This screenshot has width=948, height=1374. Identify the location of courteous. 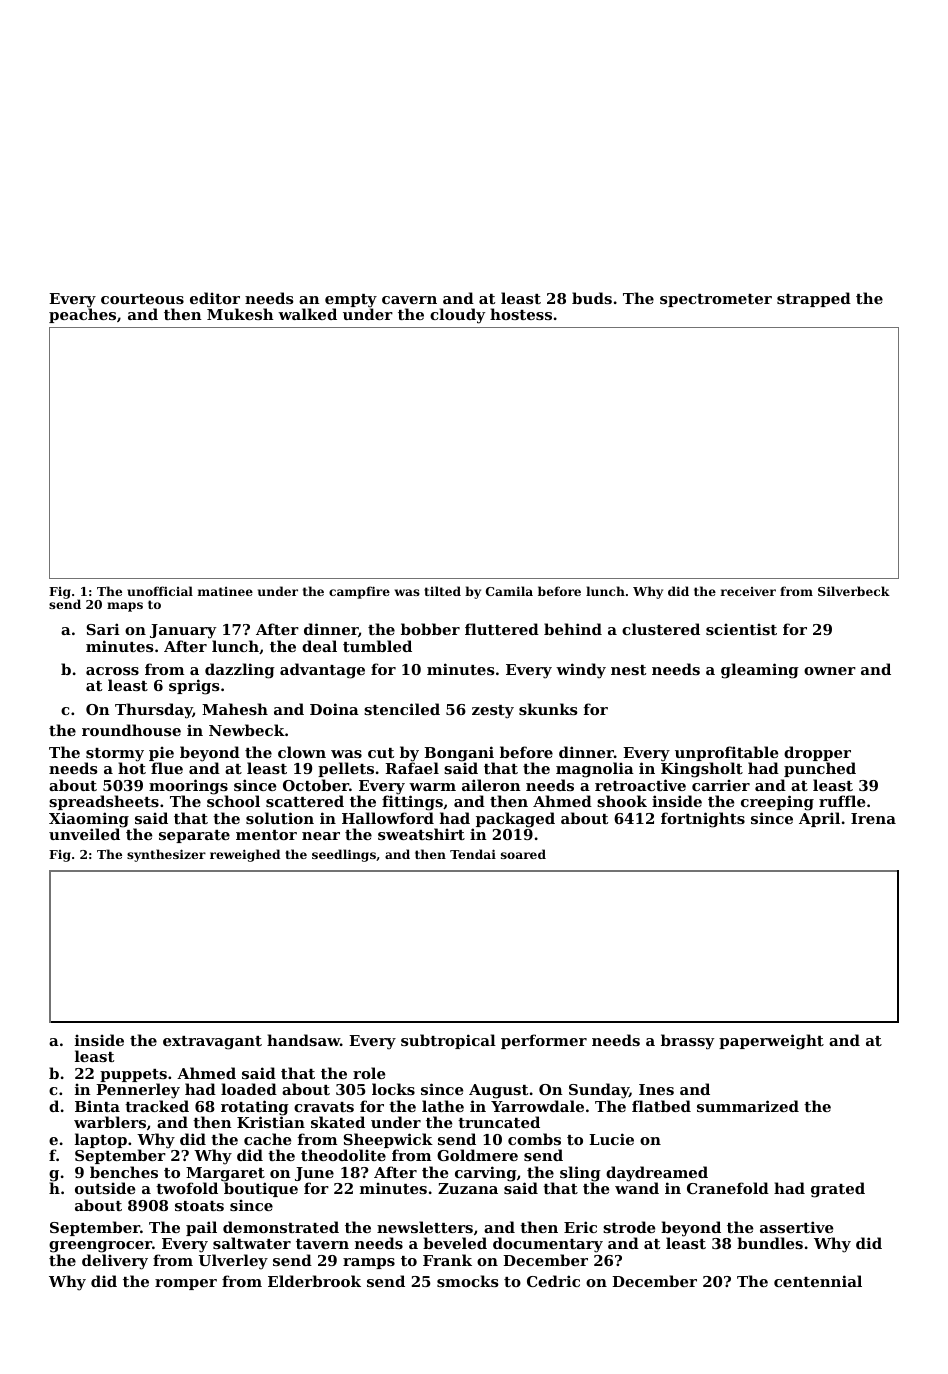
(142, 299).
